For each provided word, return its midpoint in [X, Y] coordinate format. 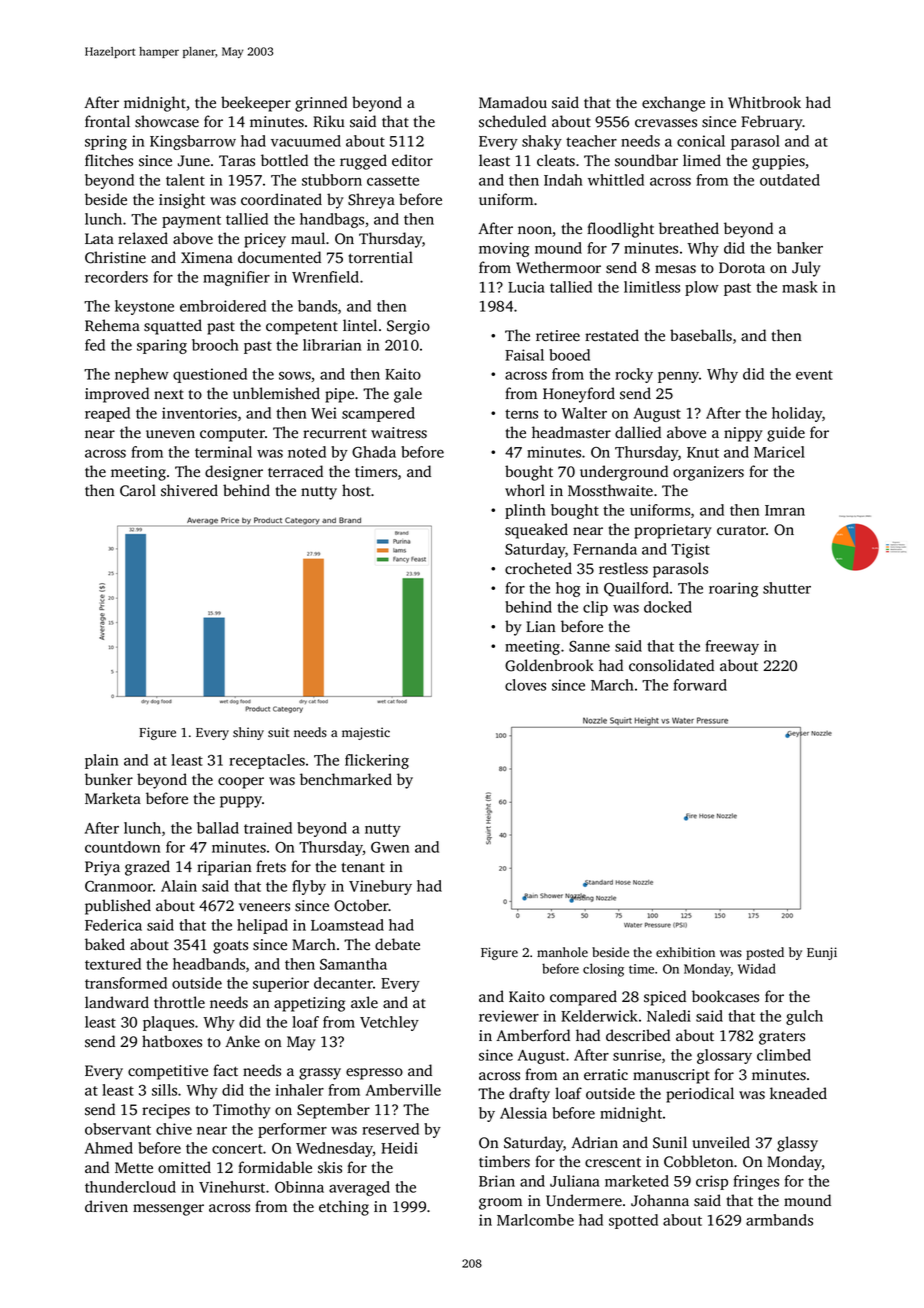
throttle [179, 1002]
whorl [525, 490]
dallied [638, 432]
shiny [248, 733]
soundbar [646, 160]
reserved [390, 1129]
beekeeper [256, 104]
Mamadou [513, 102]
